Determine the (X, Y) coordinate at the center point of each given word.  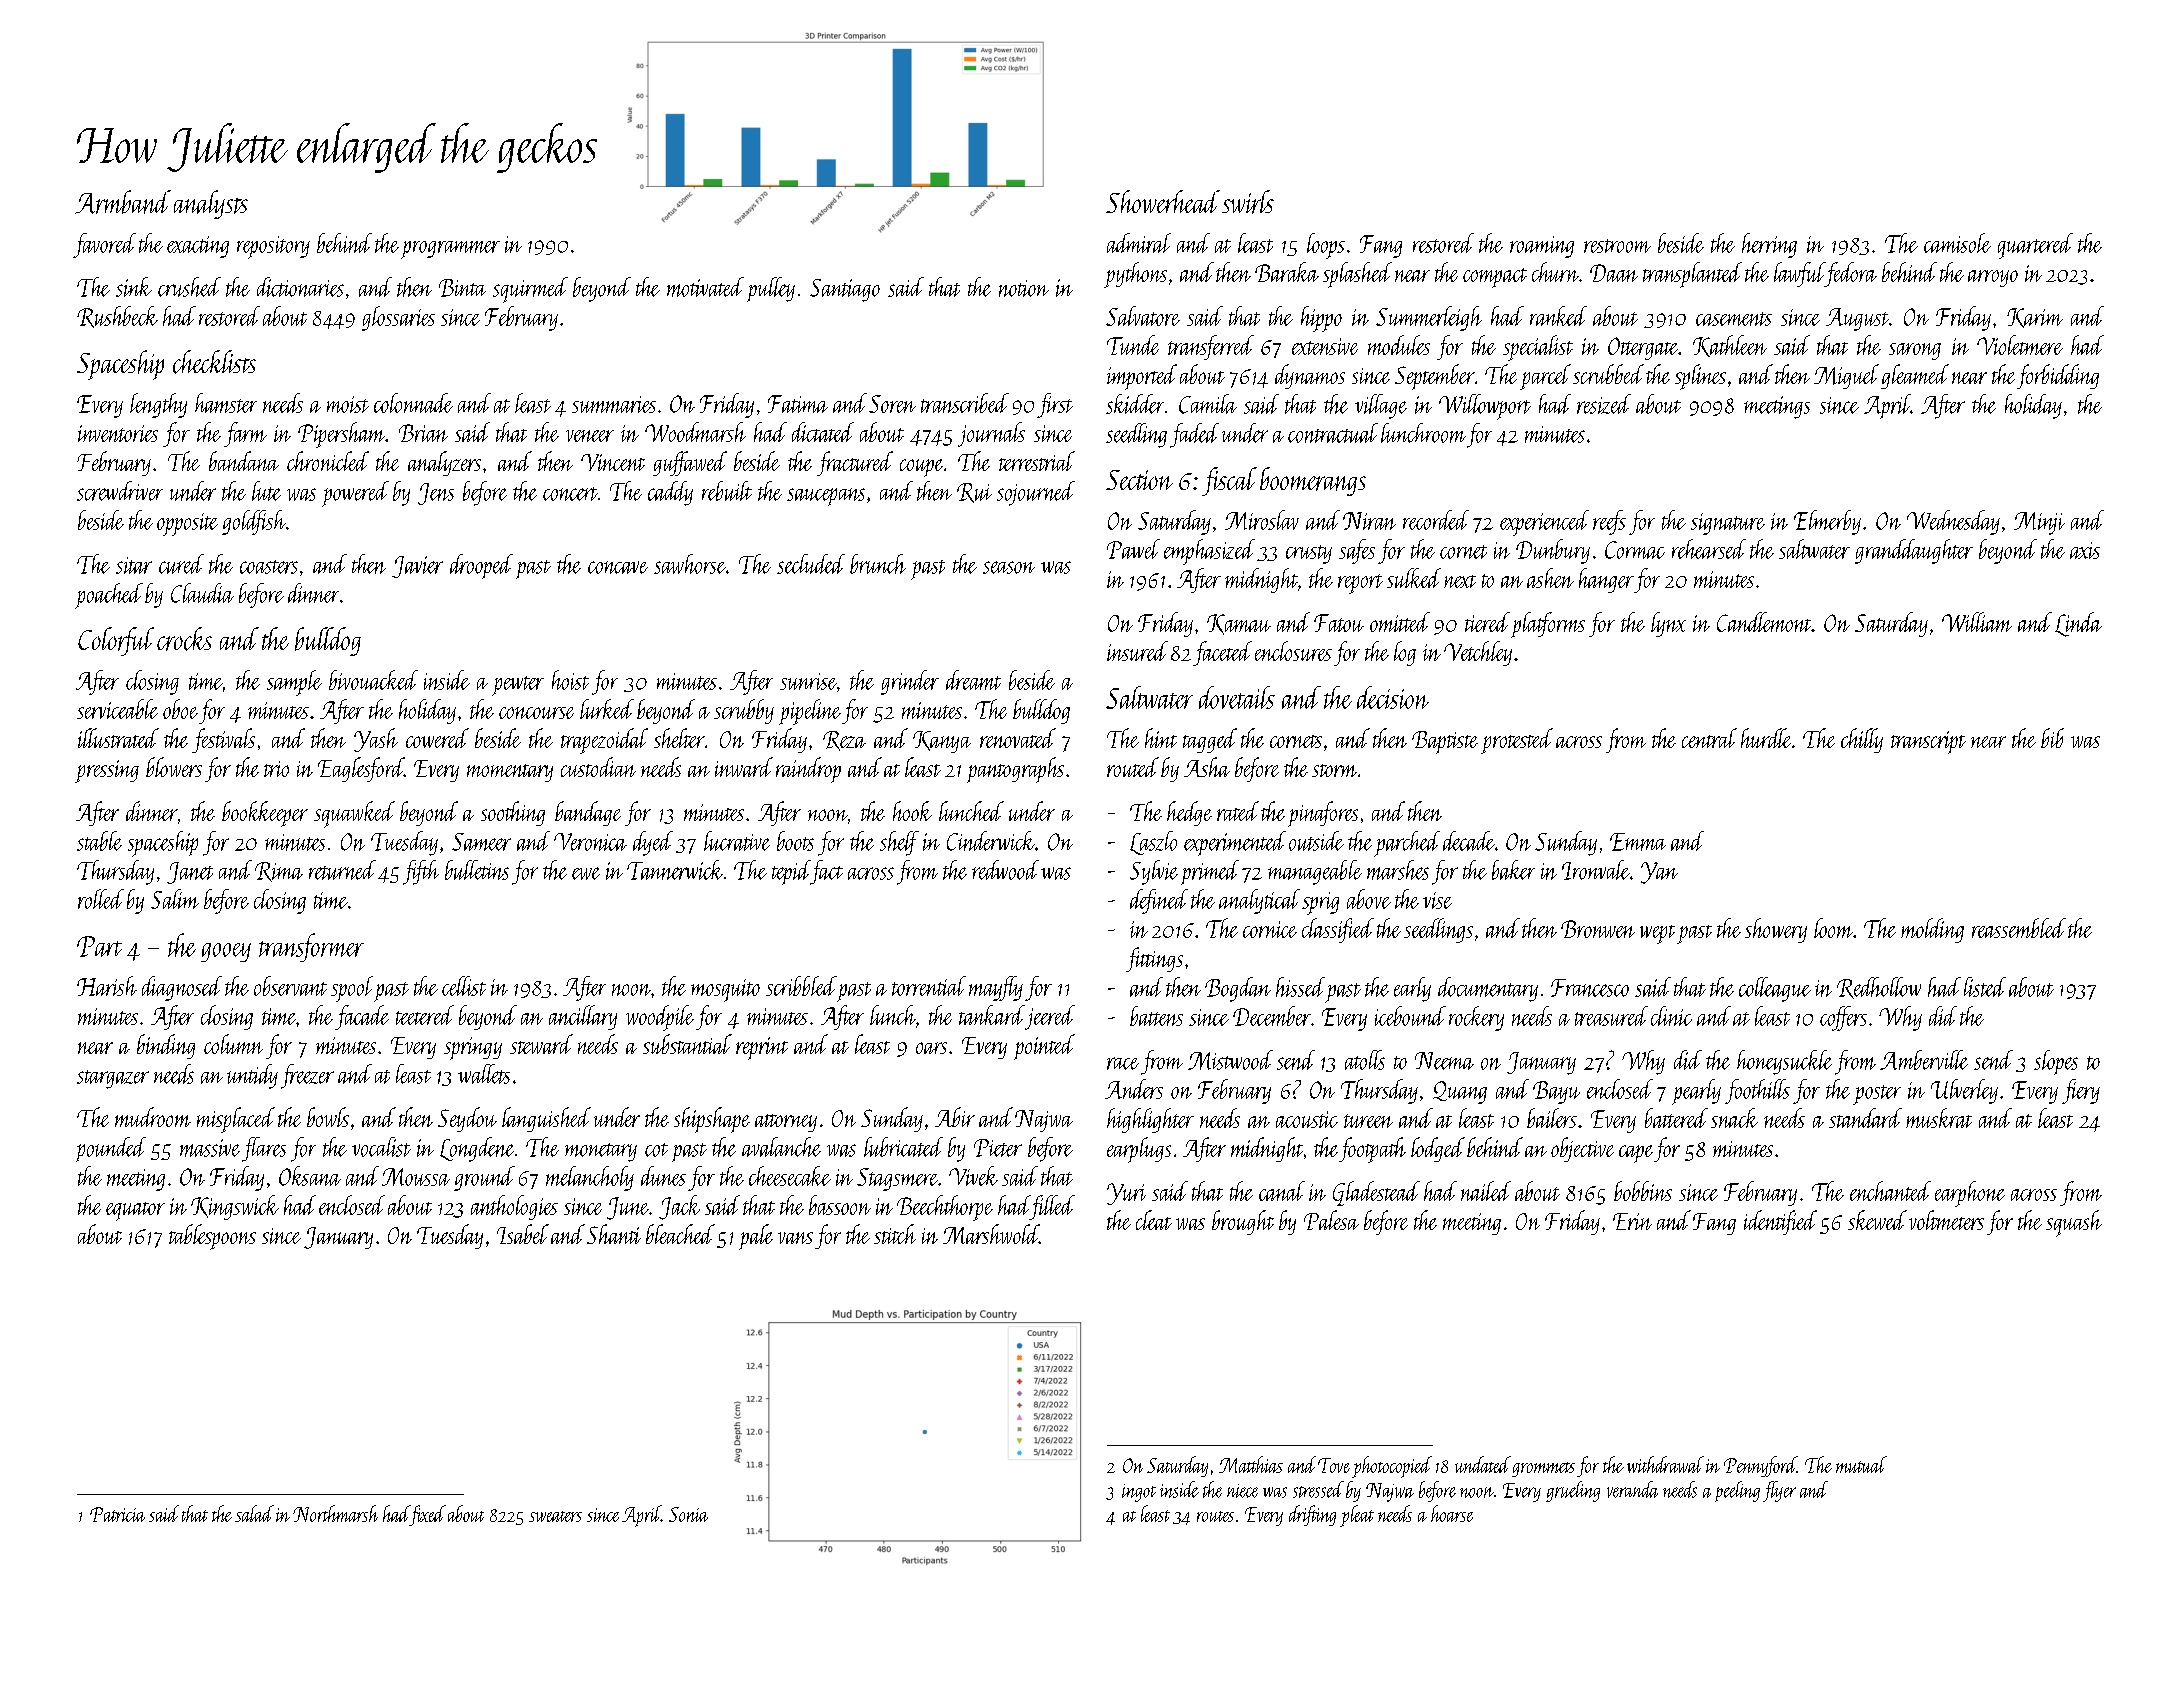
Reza (844, 741)
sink (134, 287)
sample (294, 683)
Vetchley (1478, 653)
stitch (895, 1234)
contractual (1333, 433)
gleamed (1915, 376)
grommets (1543, 1469)
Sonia (688, 1514)
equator (135, 1211)
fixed (428, 1515)
